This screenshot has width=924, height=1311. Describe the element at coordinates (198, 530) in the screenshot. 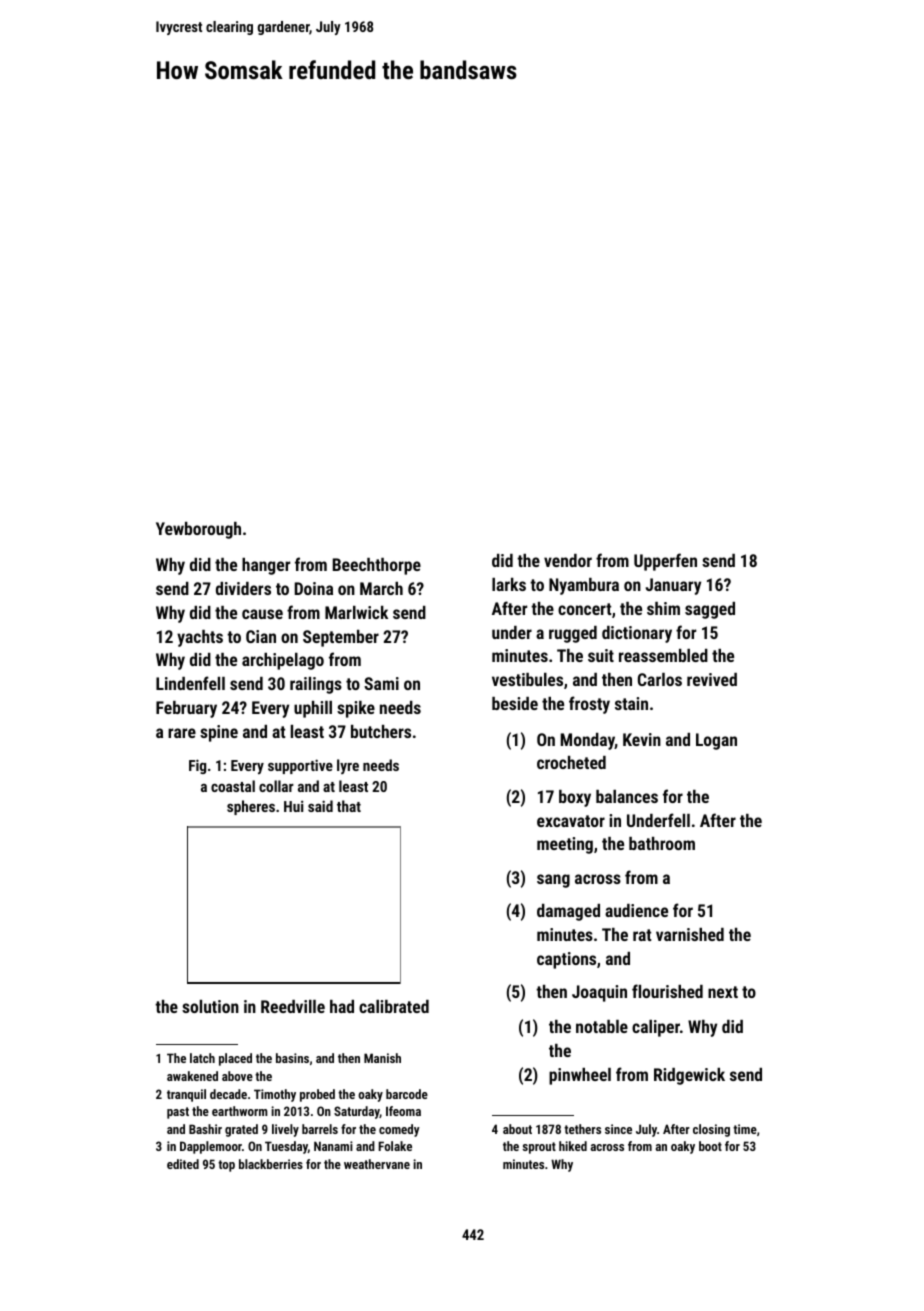

I see `Yewborough` at that location.
